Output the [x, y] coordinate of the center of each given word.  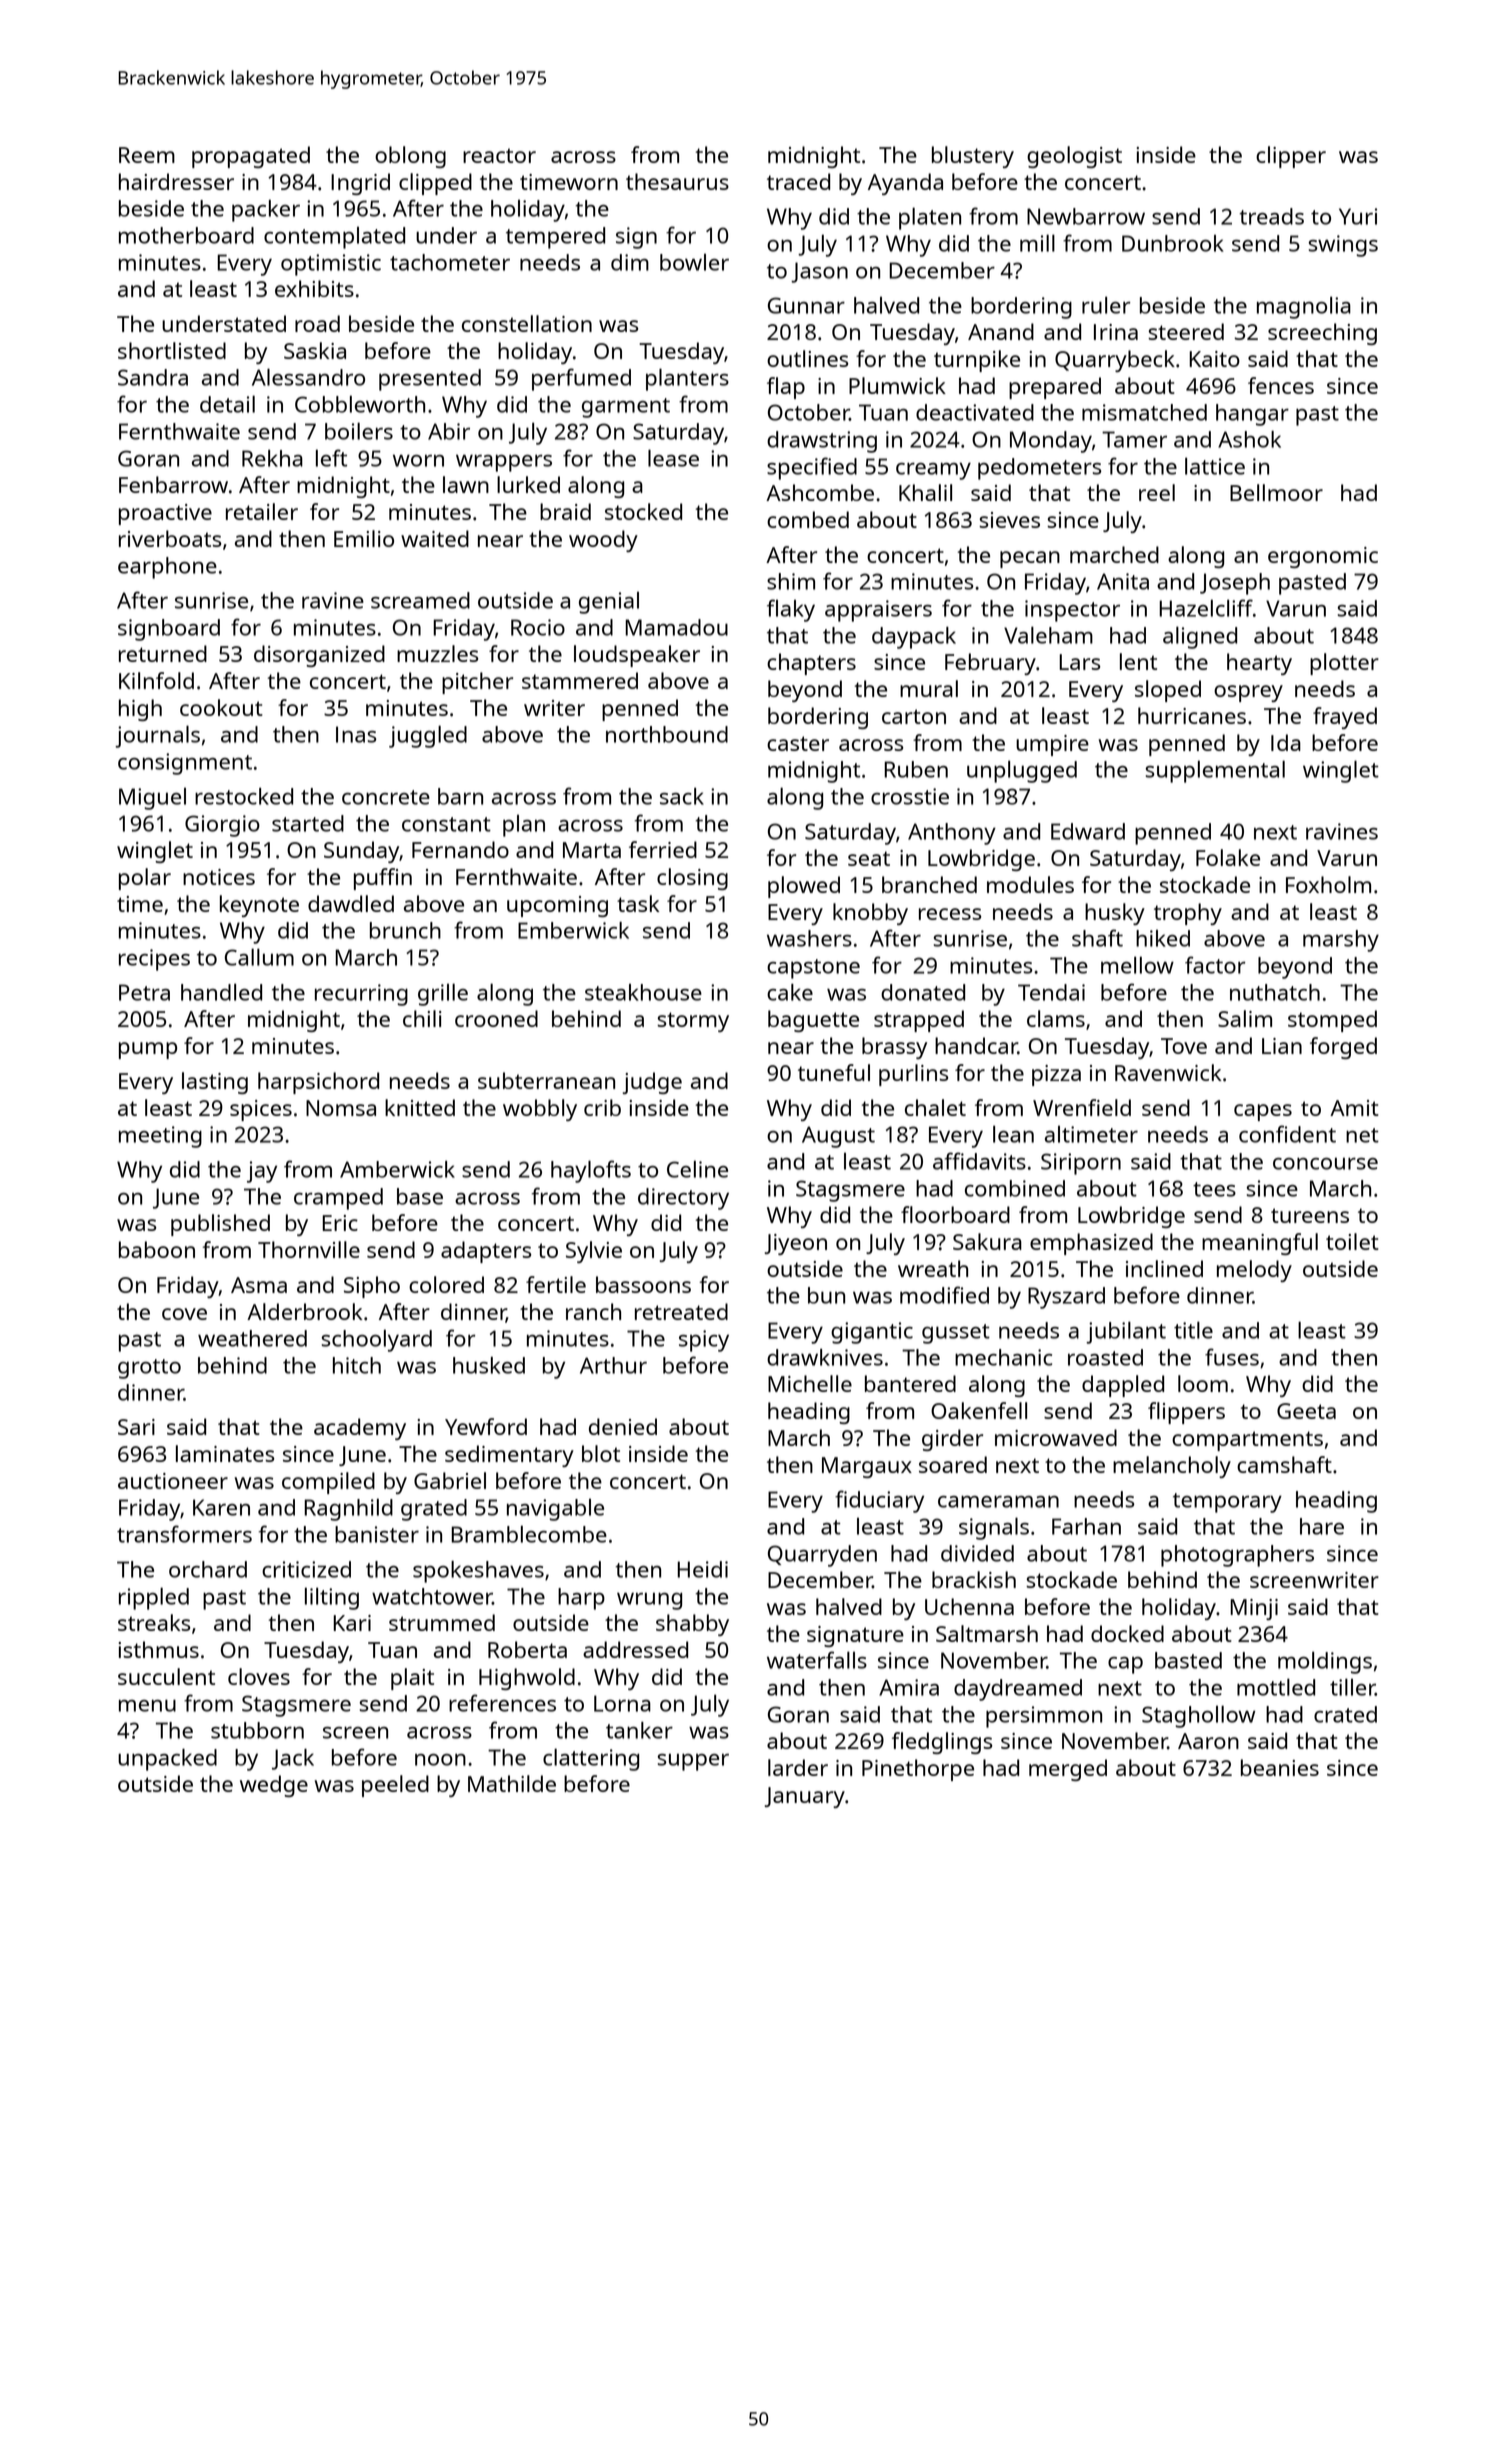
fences [1281, 385]
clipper [1291, 157]
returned [163, 653]
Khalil [925, 492]
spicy [704, 1341]
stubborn [257, 1730]
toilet [1352, 1241]
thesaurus [677, 181]
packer [266, 211]
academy [360, 1429]
